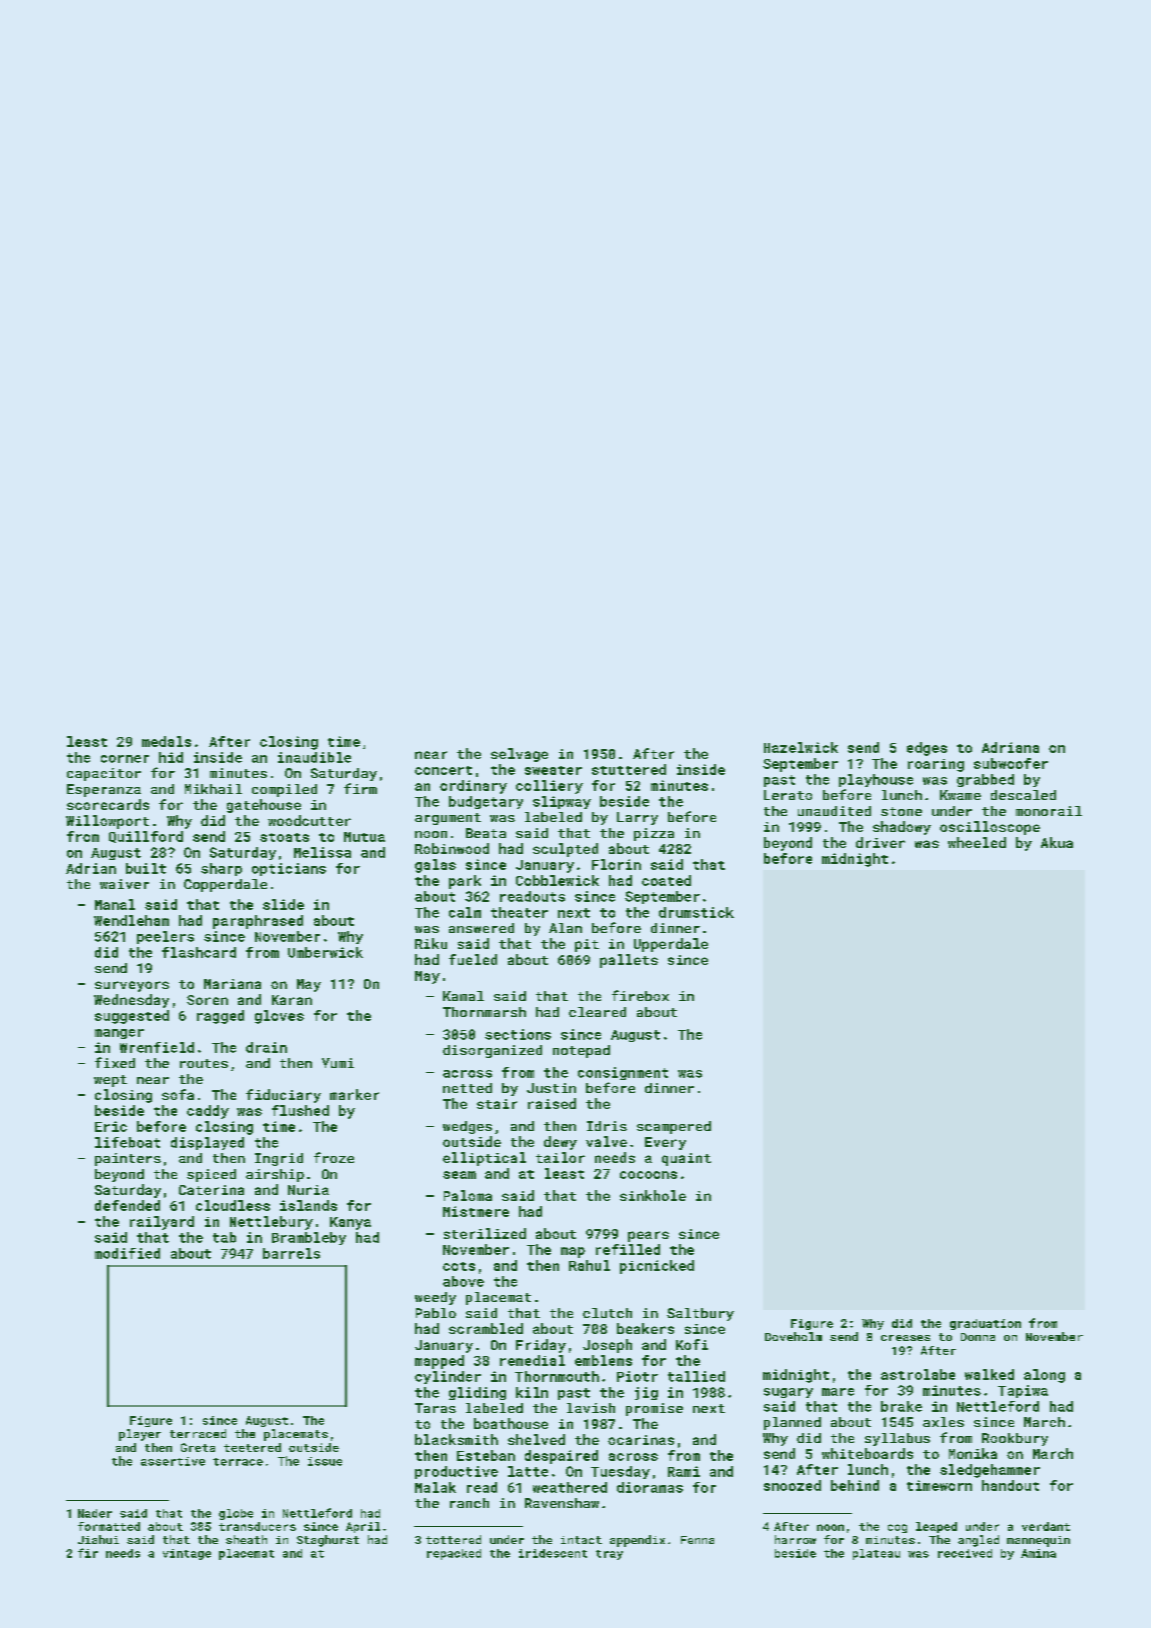  What do you see at coordinates (686, 1159) in the page?
I see `quaint` at bounding box center [686, 1159].
